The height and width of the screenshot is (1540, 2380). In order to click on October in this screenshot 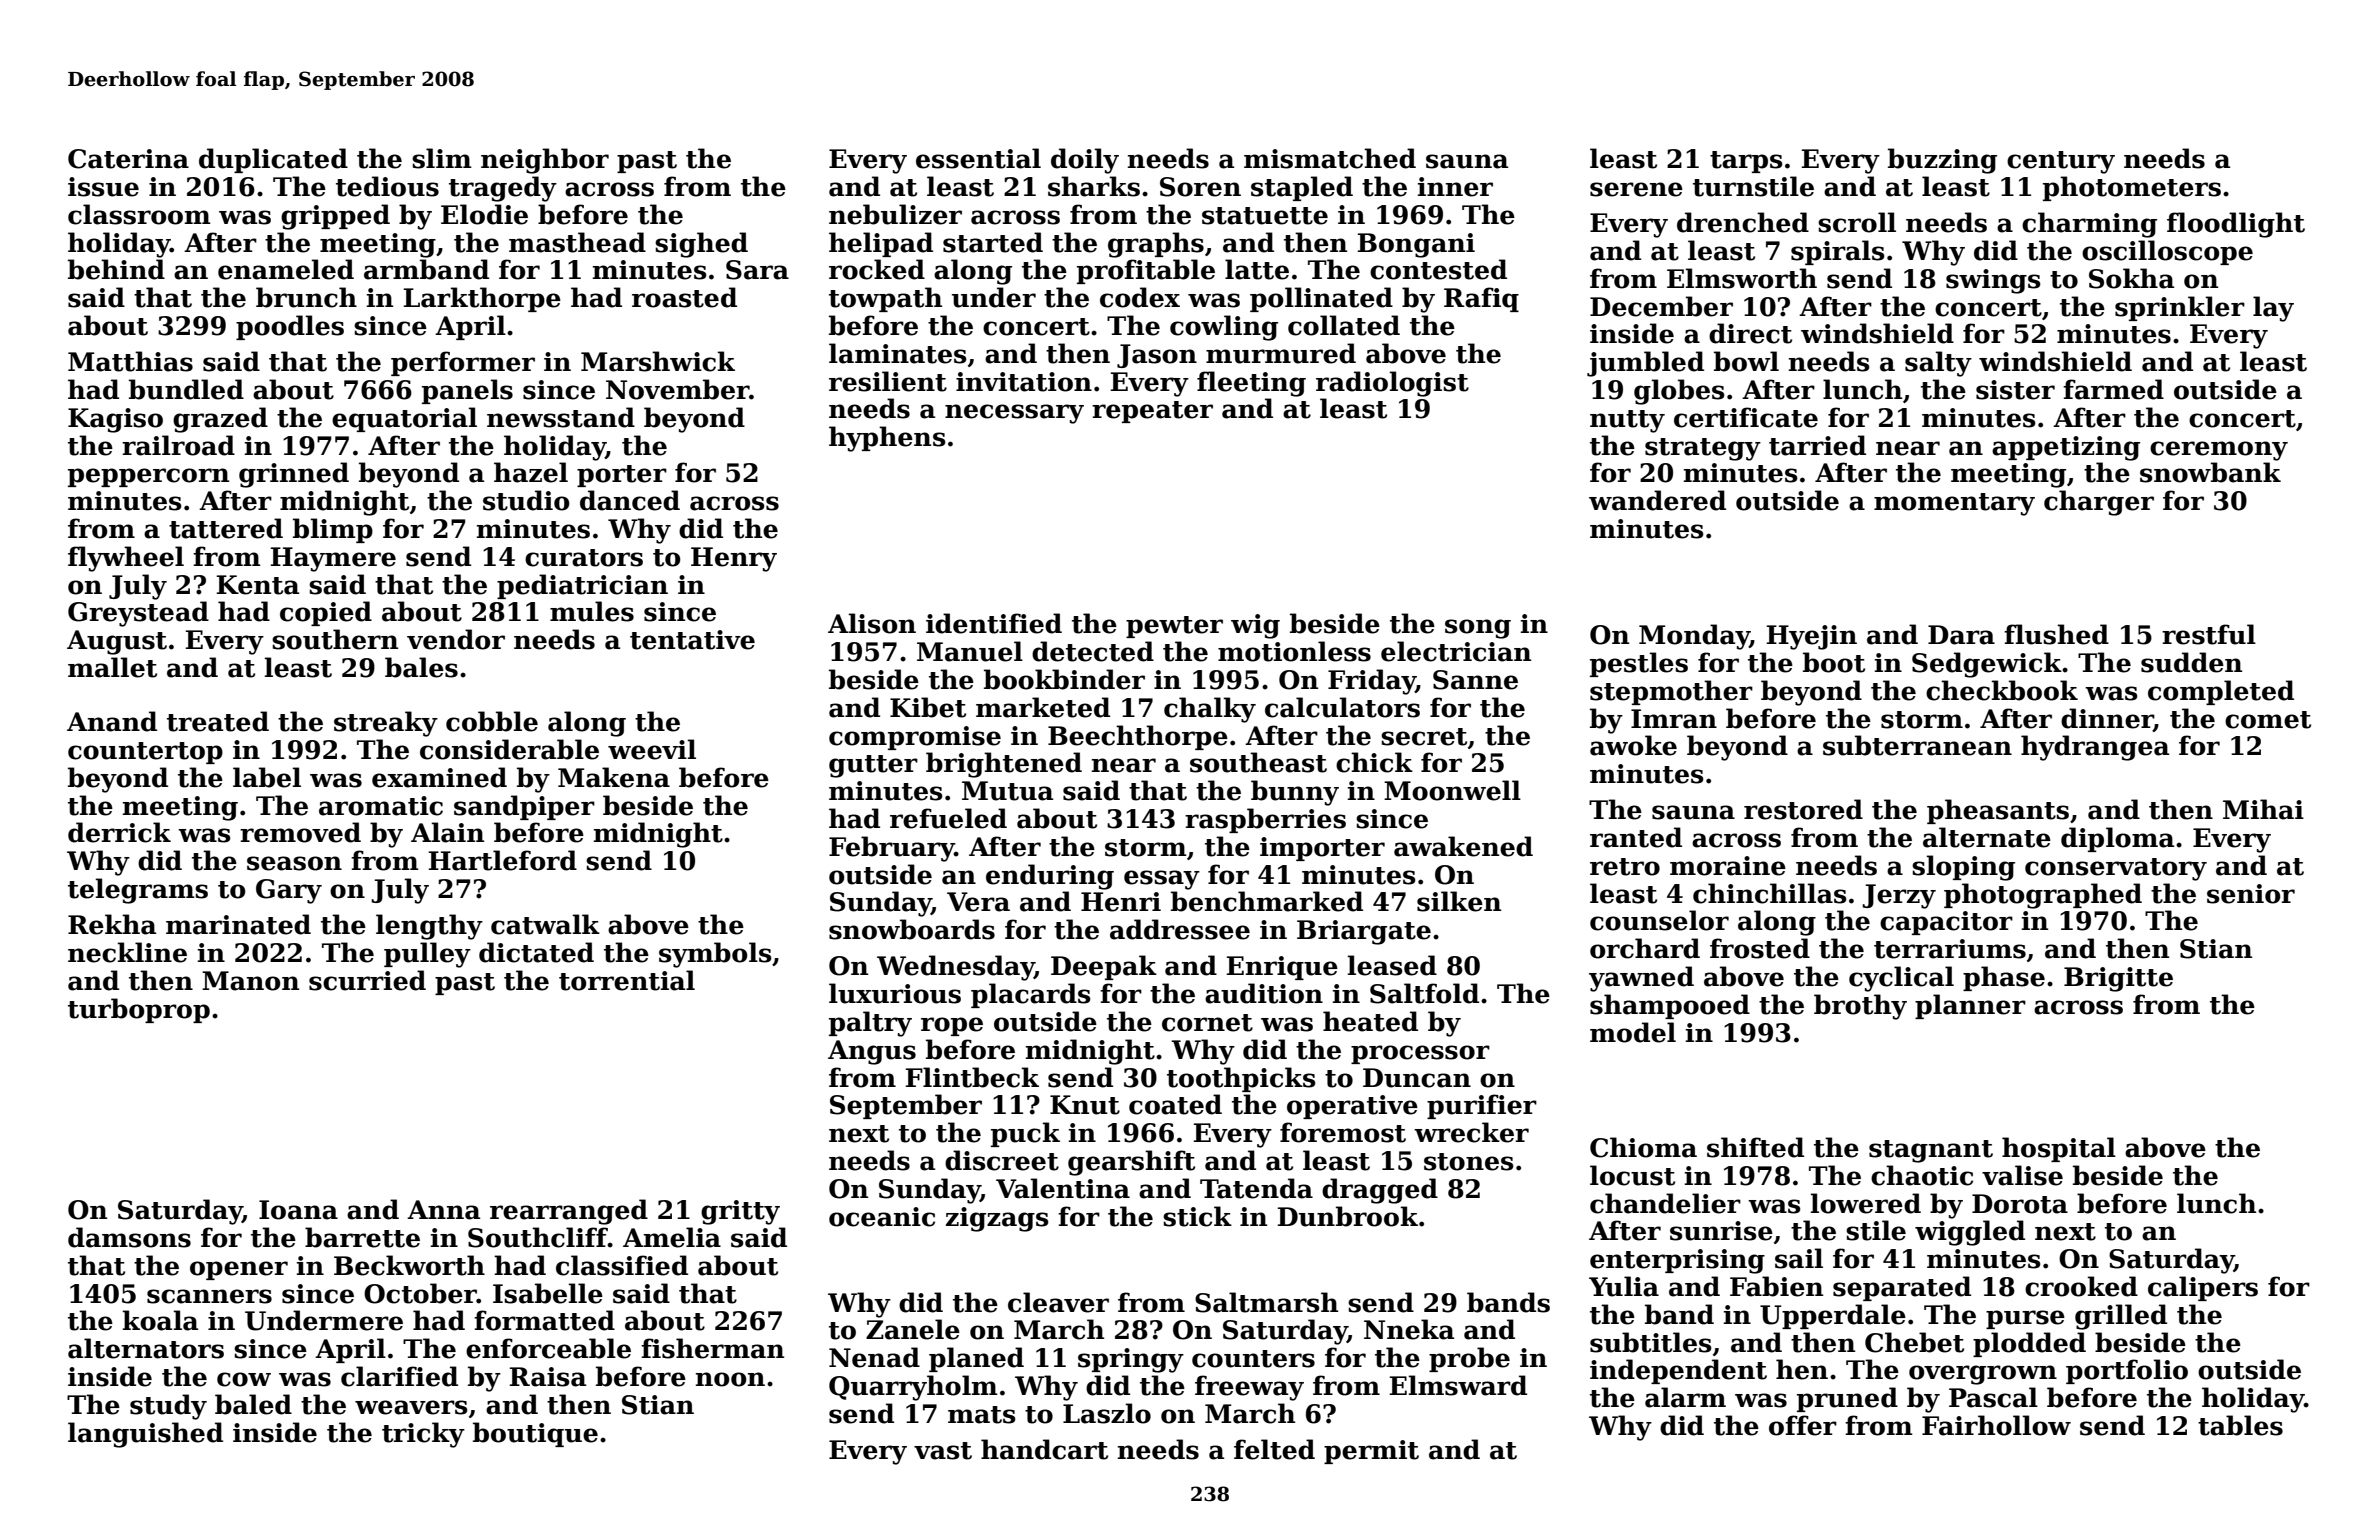, I will do `click(420, 1293)`.
